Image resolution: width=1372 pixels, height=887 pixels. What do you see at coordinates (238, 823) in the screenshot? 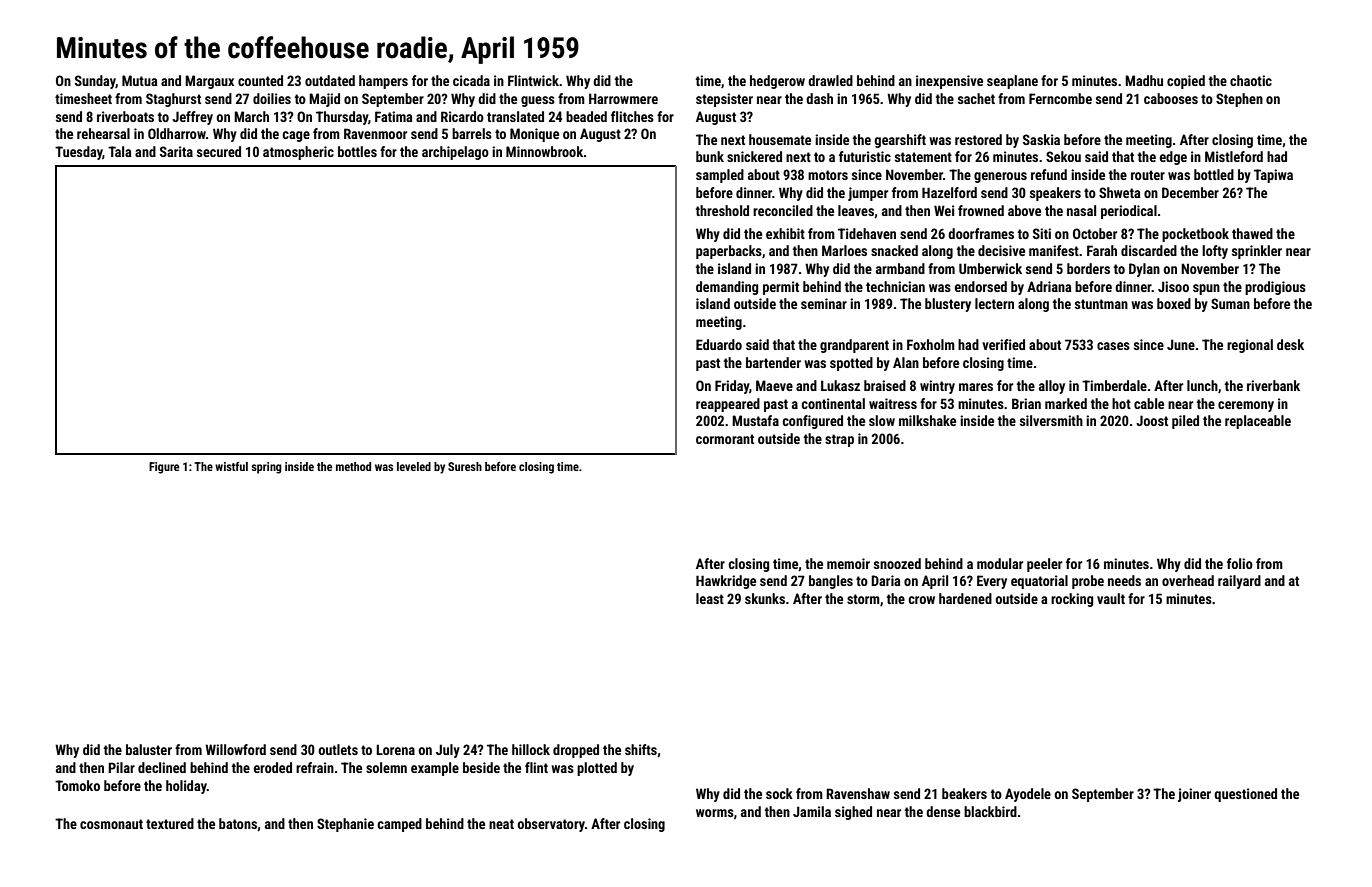
I see `batons` at bounding box center [238, 823].
